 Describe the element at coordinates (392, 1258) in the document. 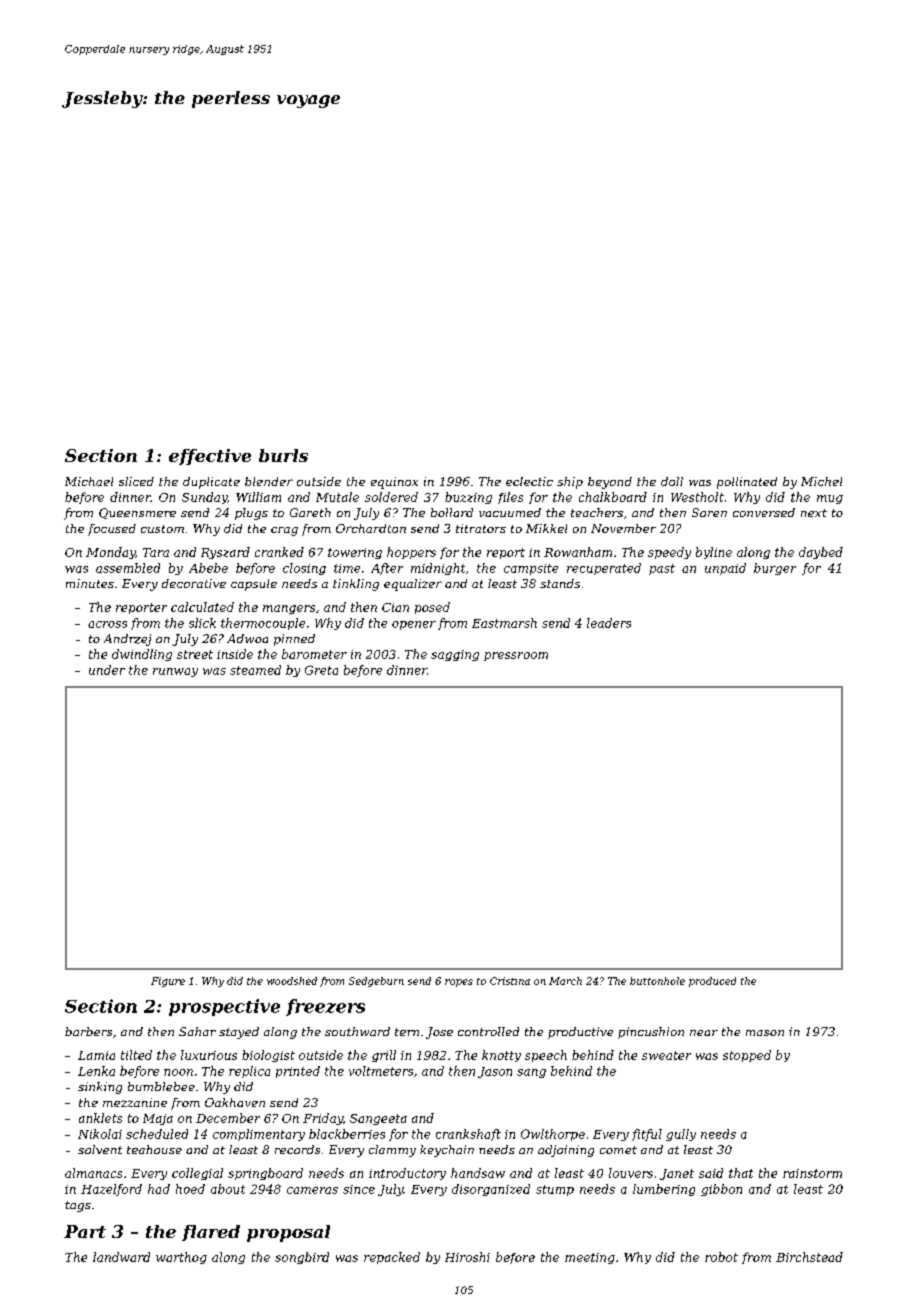

I see `repacked` at that location.
